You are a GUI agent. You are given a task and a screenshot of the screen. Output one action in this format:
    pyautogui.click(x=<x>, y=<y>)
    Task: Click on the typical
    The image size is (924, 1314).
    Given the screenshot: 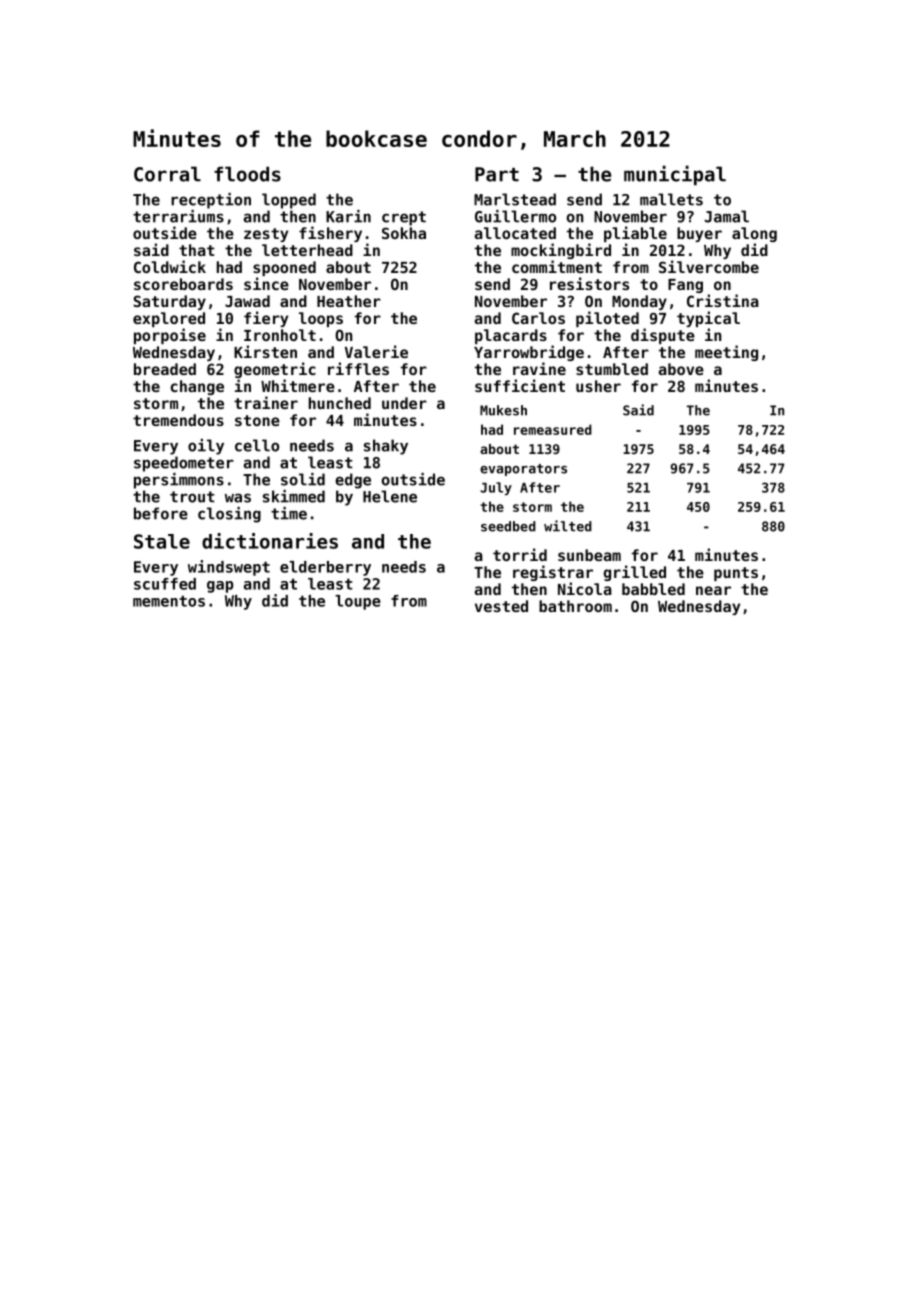 What is the action you would take?
    pyautogui.click(x=708, y=319)
